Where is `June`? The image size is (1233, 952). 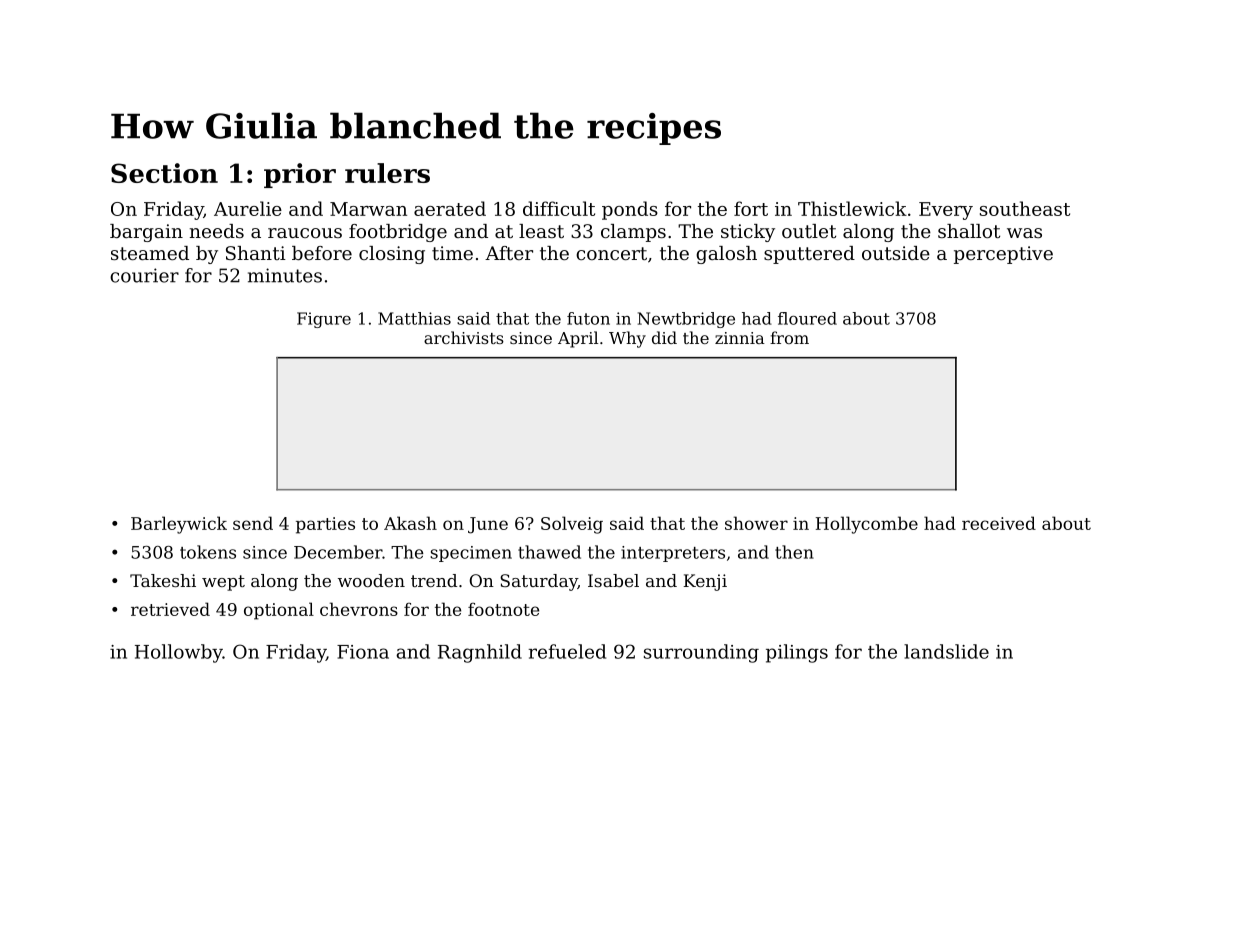
June is located at coordinates (488, 525).
